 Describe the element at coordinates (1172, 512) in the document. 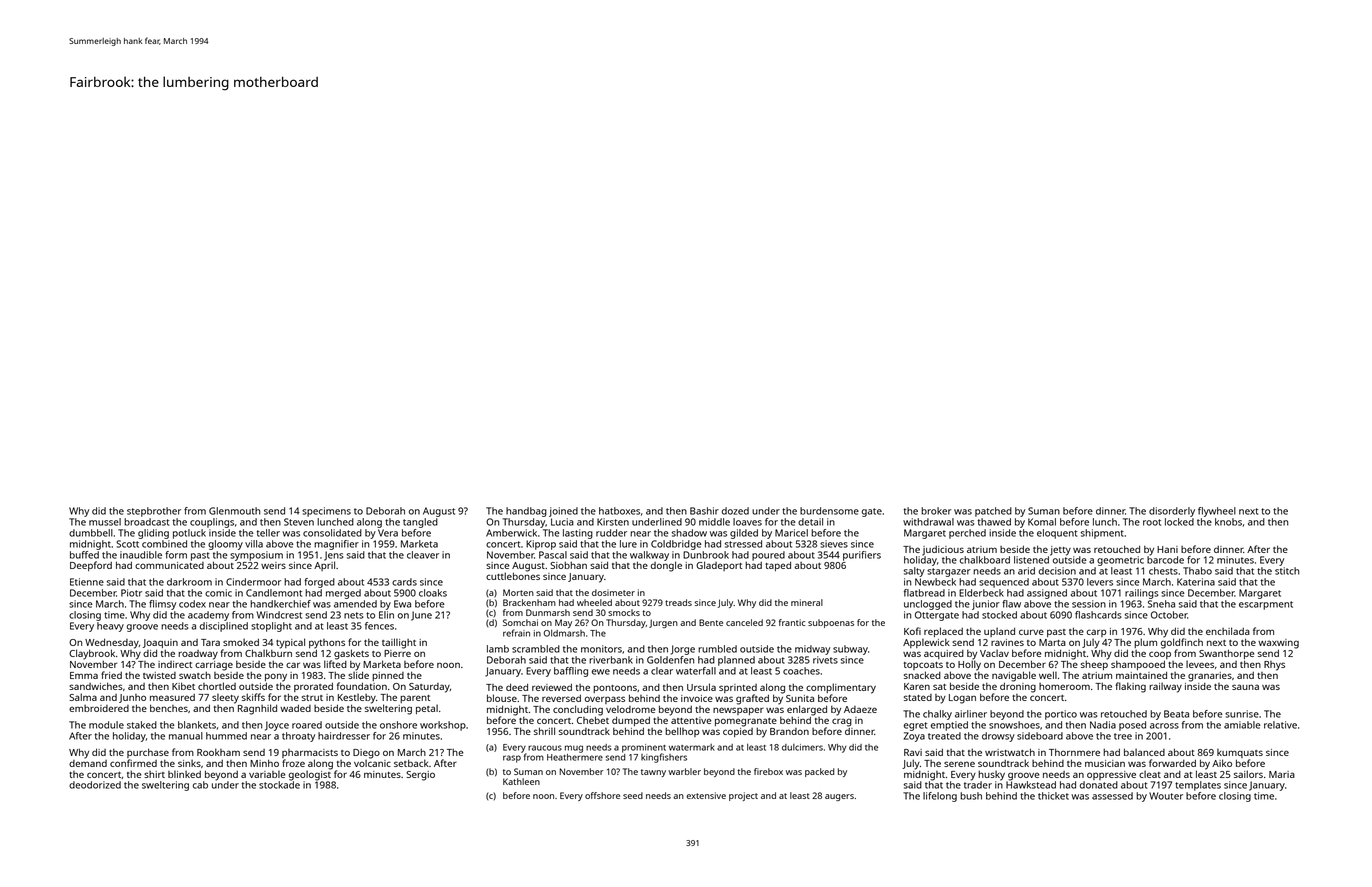

I see `disorderly` at that location.
